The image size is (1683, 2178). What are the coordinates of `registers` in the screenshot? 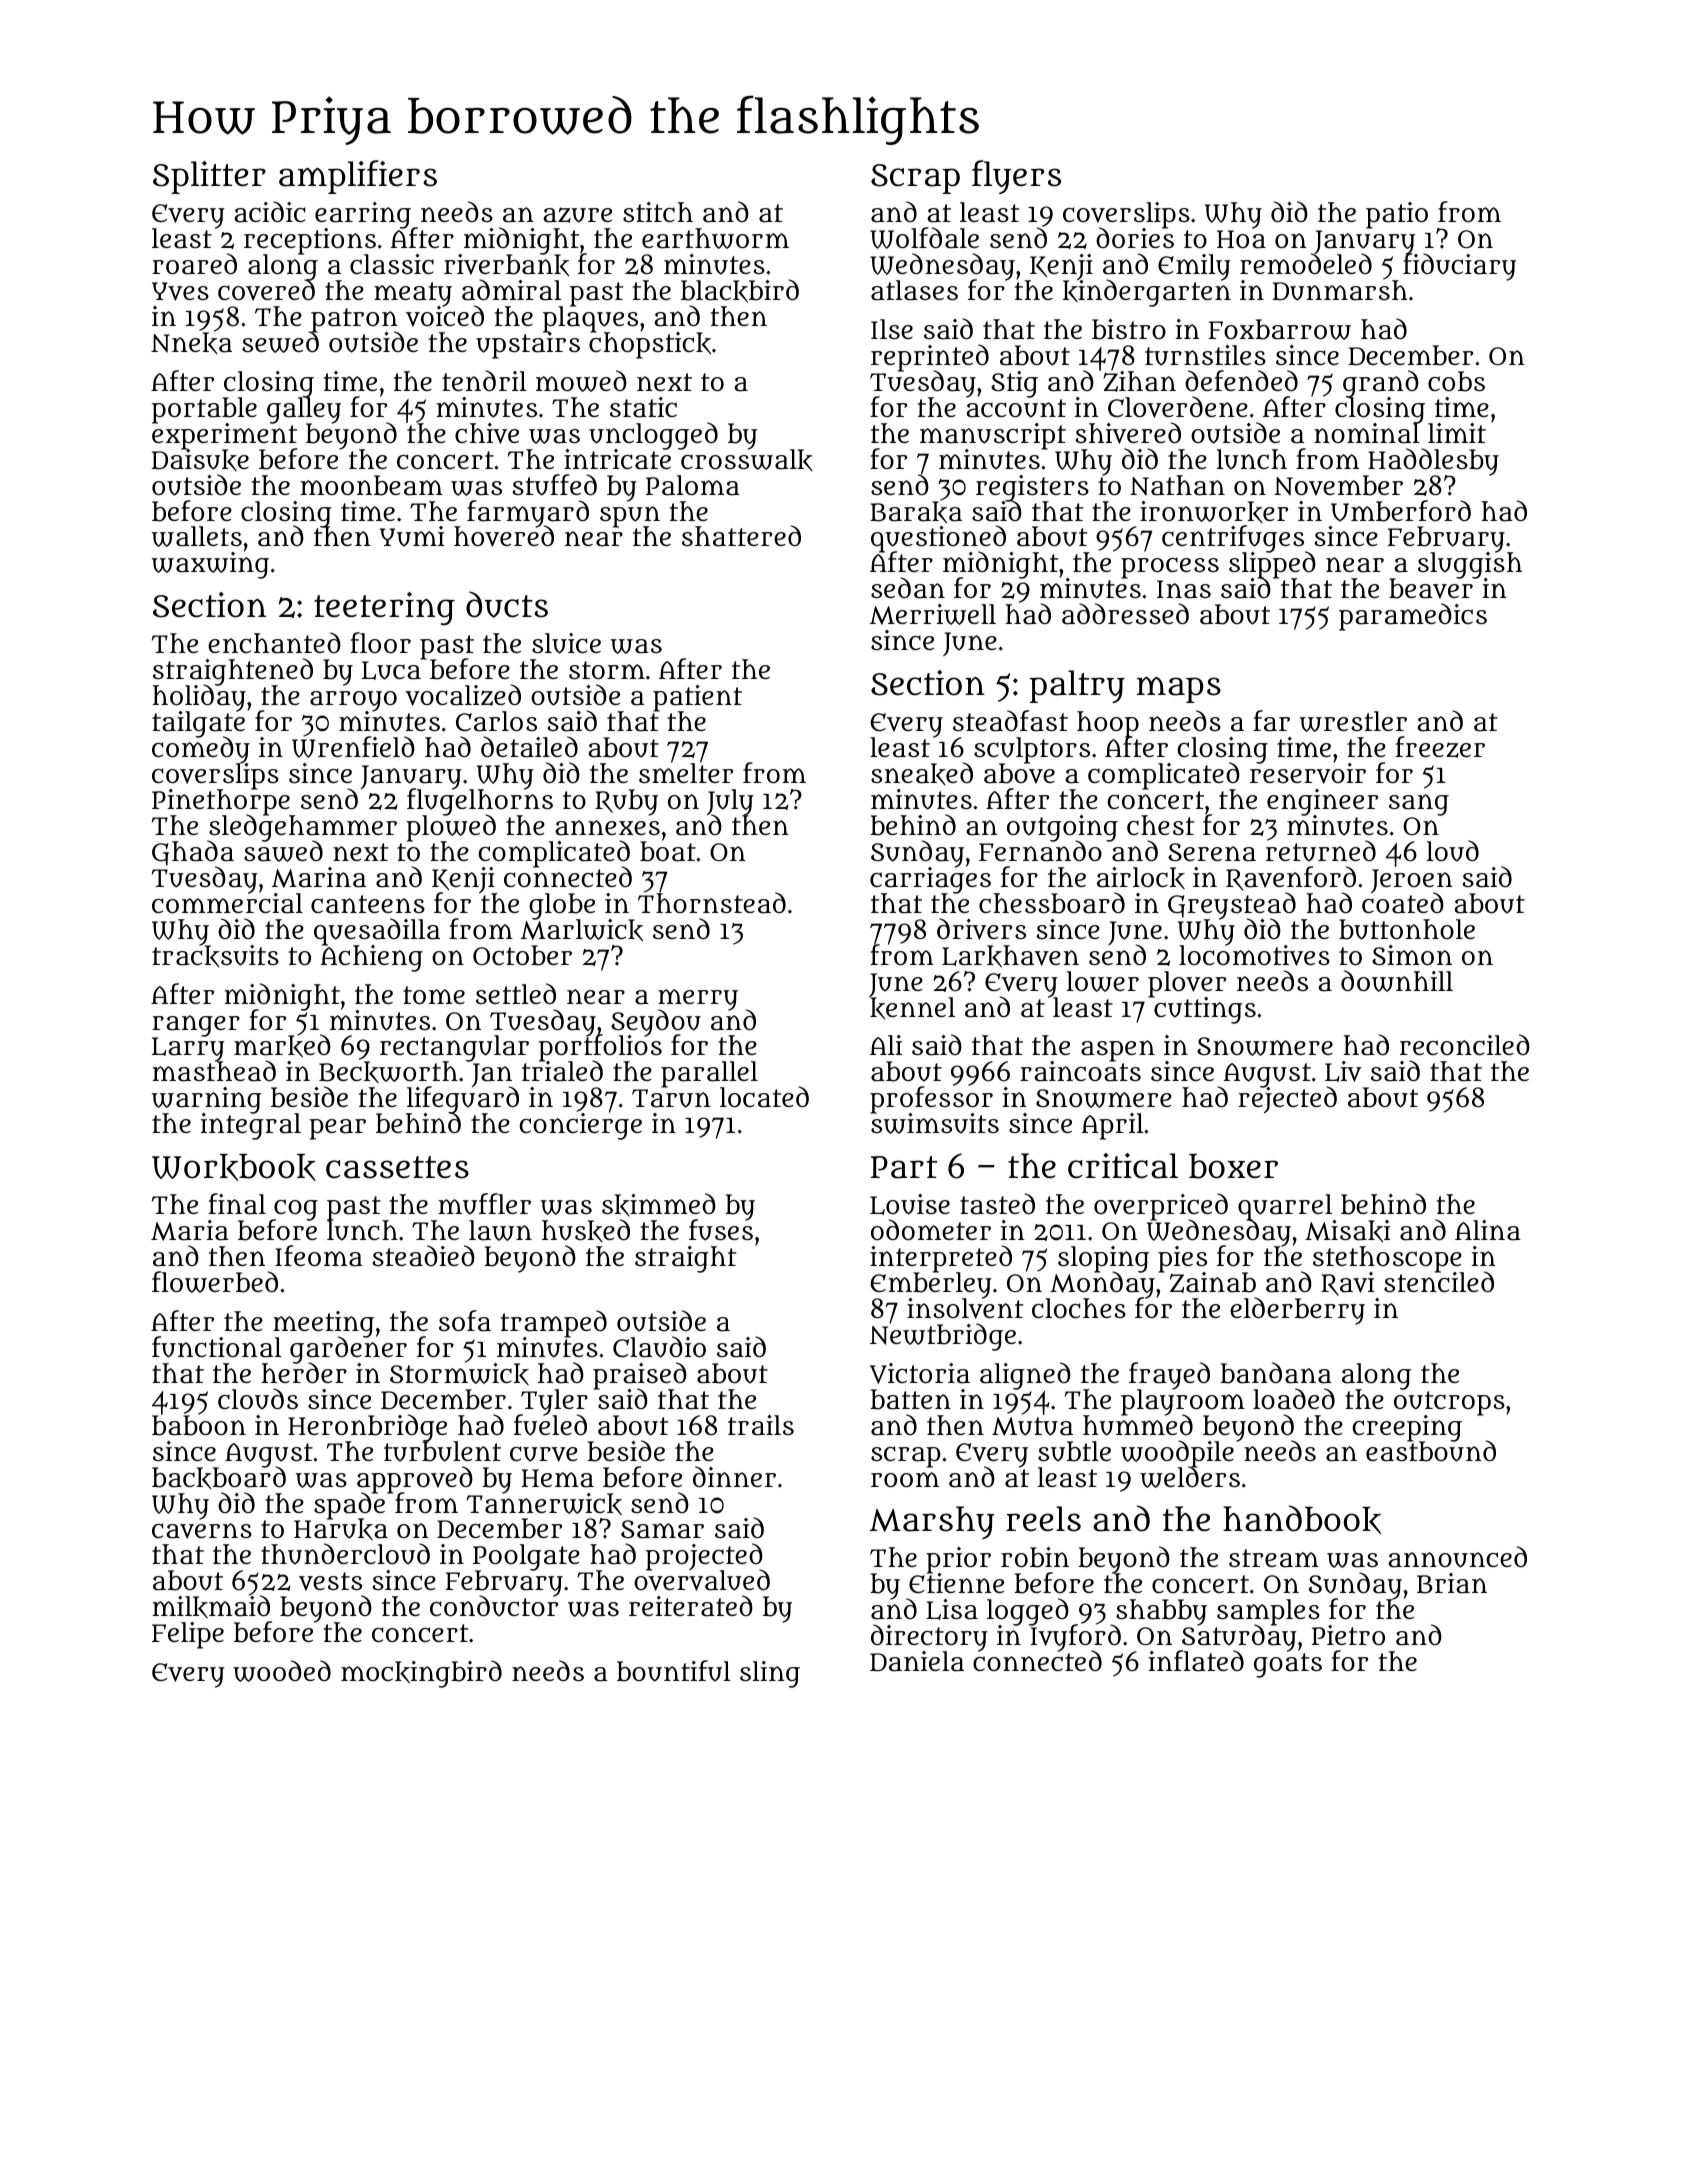 It's located at (1032, 488).
